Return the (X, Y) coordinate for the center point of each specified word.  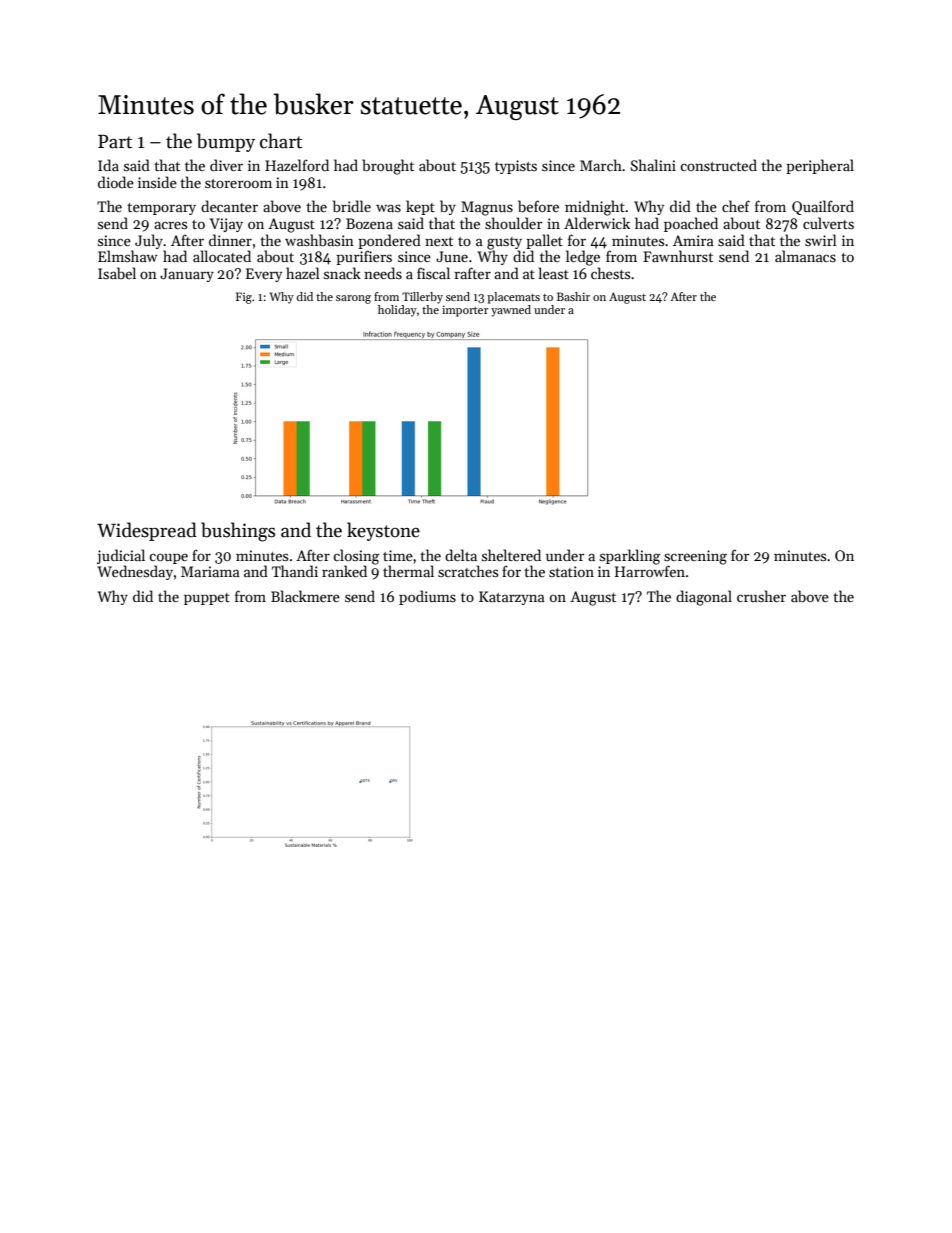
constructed (718, 165)
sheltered (511, 555)
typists (516, 167)
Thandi (295, 571)
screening (695, 557)
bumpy (226, 142)
